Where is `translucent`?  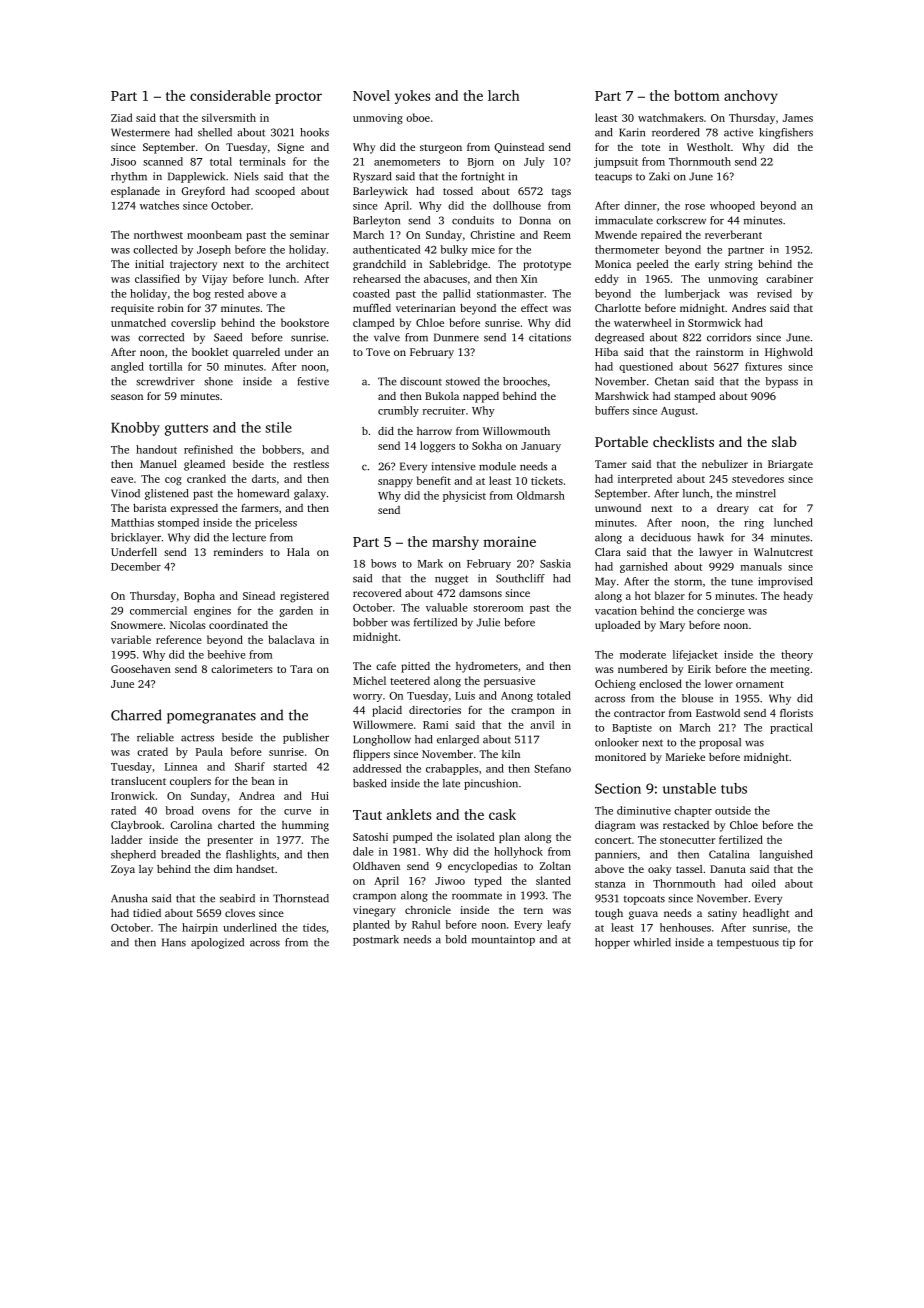 translucent is located at coordinates (138, 781).
